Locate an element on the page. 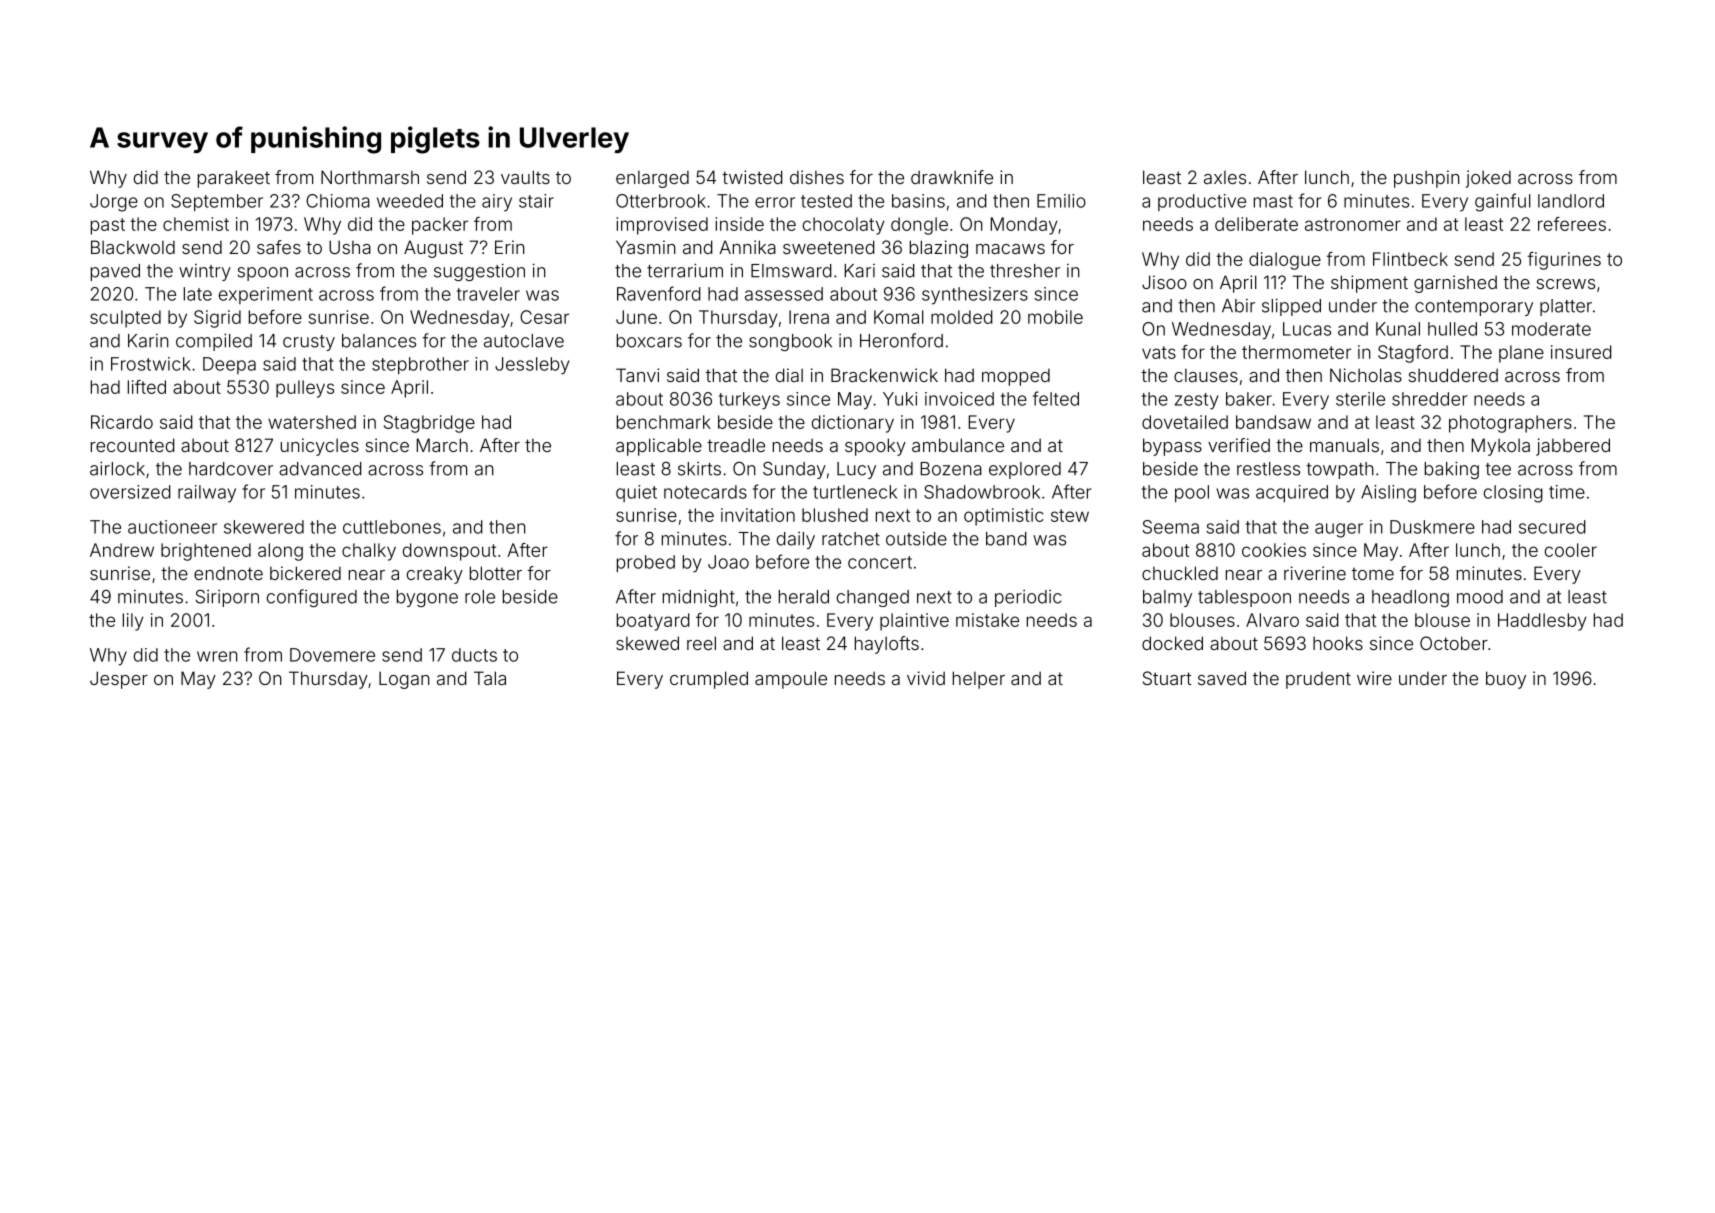 This image has width=1715, height=1213. Tala is located at coordinates (490, 678).
